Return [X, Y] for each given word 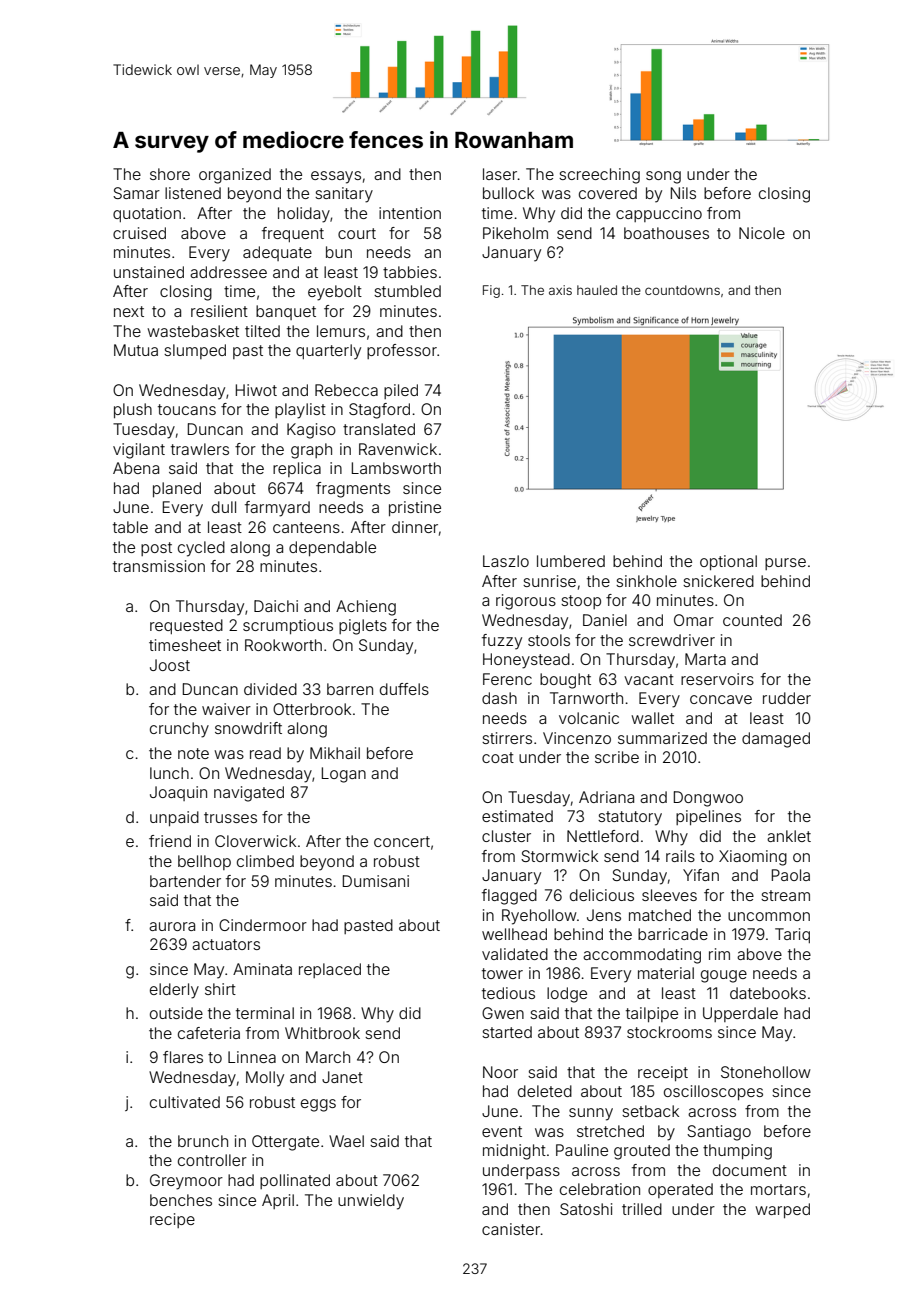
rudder [787, 698]
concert [402, 841]
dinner [415, 527]
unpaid [174, 818]
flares [183, 1057]
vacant [649, 679]
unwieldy [371, 1202]
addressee [228, 272]
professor [402, 351]
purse [785, 564]
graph [311, 451]
